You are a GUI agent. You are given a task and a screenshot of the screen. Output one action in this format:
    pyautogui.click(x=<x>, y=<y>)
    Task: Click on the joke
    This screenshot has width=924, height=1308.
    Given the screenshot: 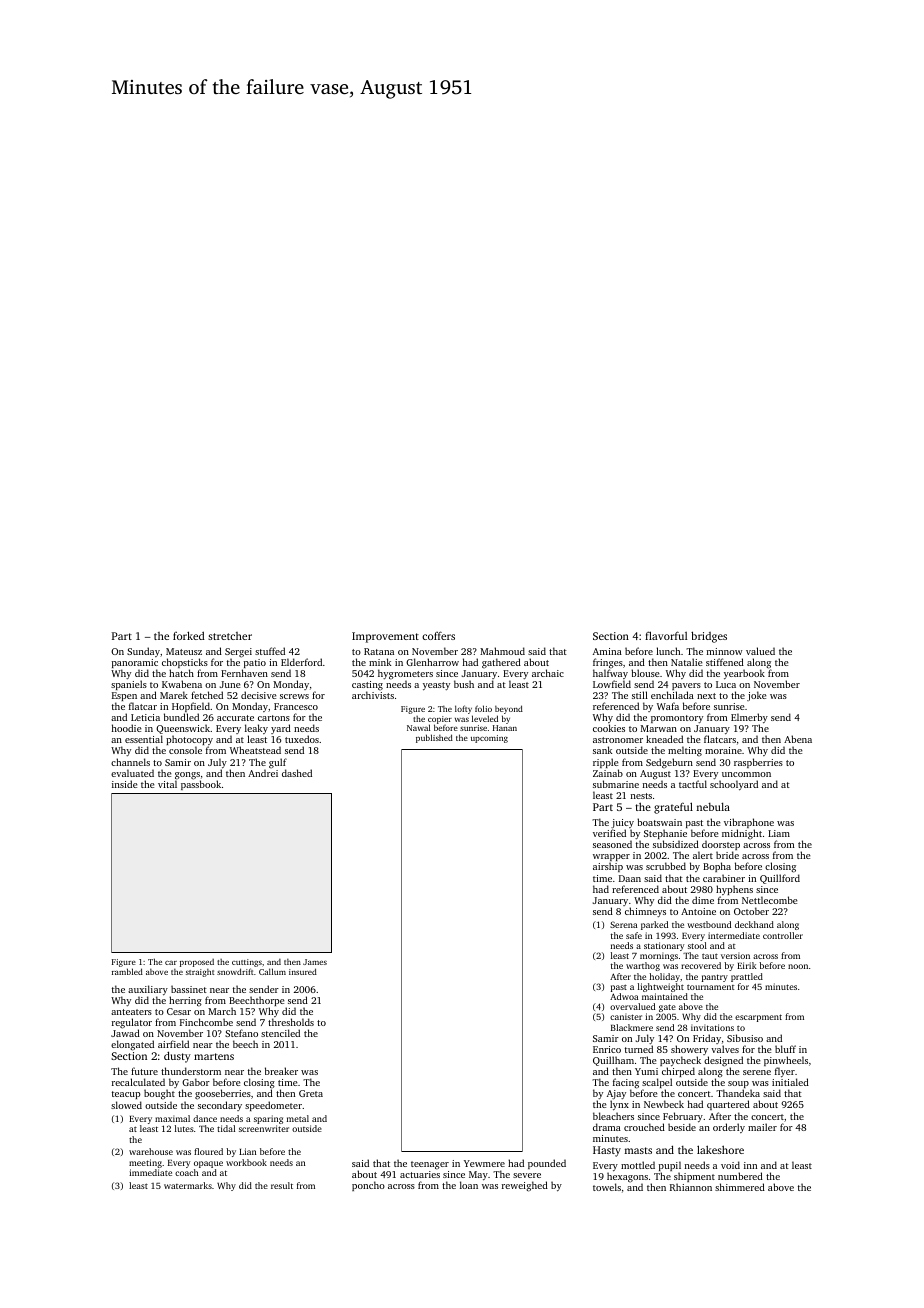 What is the action you would take?
    pyautogui.click(x=757, y=696)
